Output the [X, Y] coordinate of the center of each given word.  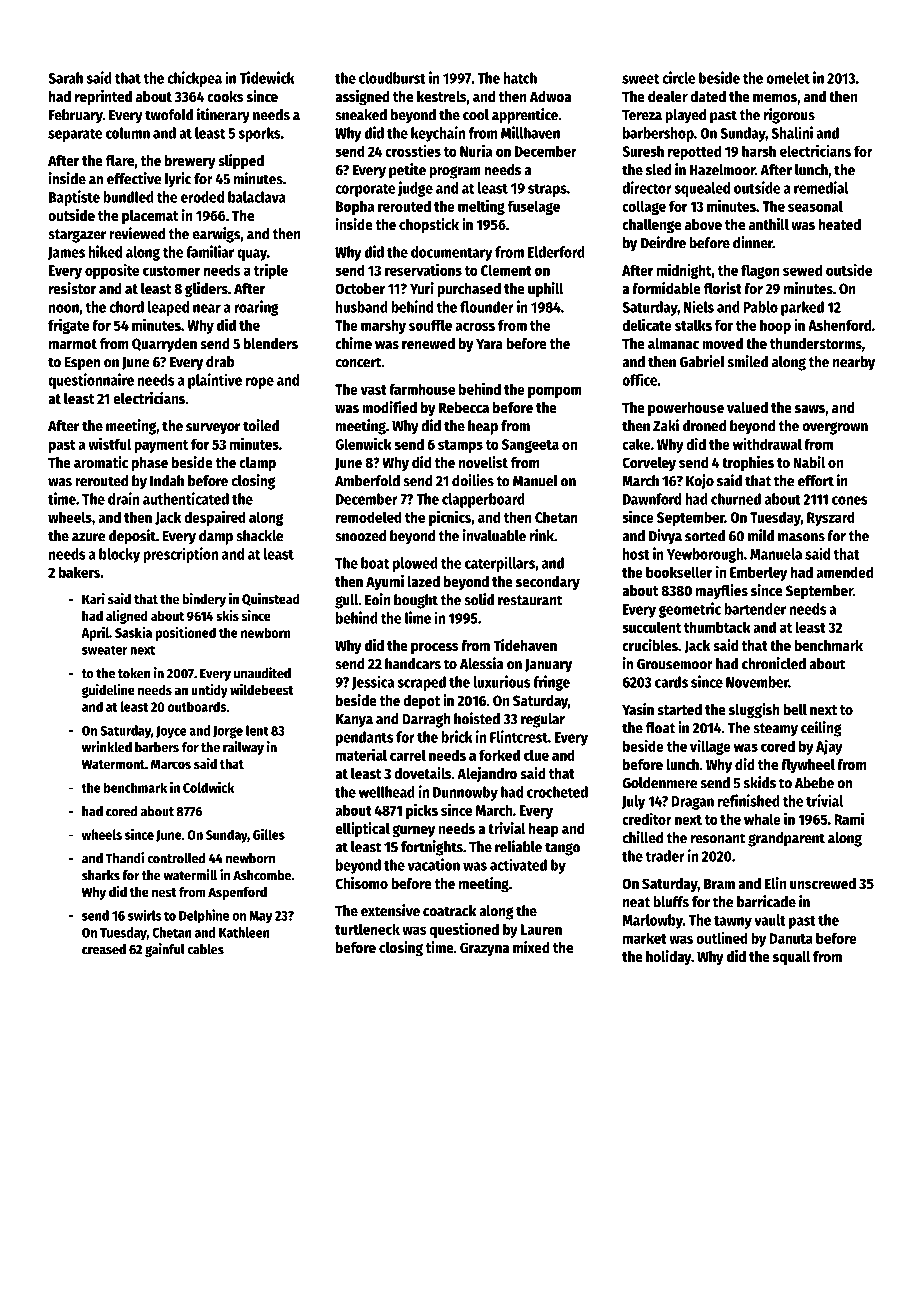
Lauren [541, 929]
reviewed [137, 233]
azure [89, 537]
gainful [165, 950]
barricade [766, 901]
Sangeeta [530, 446]
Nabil [809, 462]
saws [810, 409]
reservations [423, 269]
